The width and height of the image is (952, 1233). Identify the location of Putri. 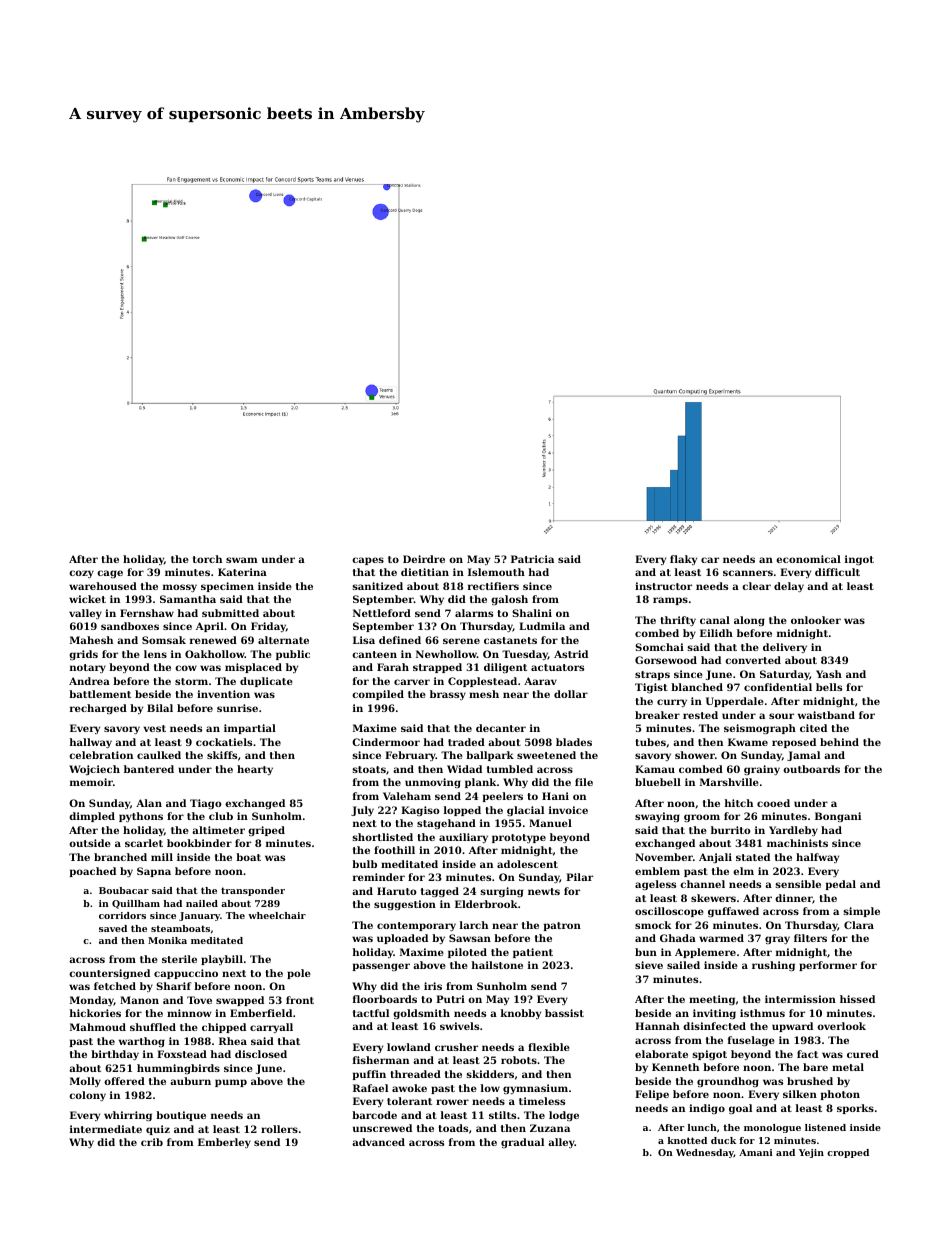
(450, 999).
